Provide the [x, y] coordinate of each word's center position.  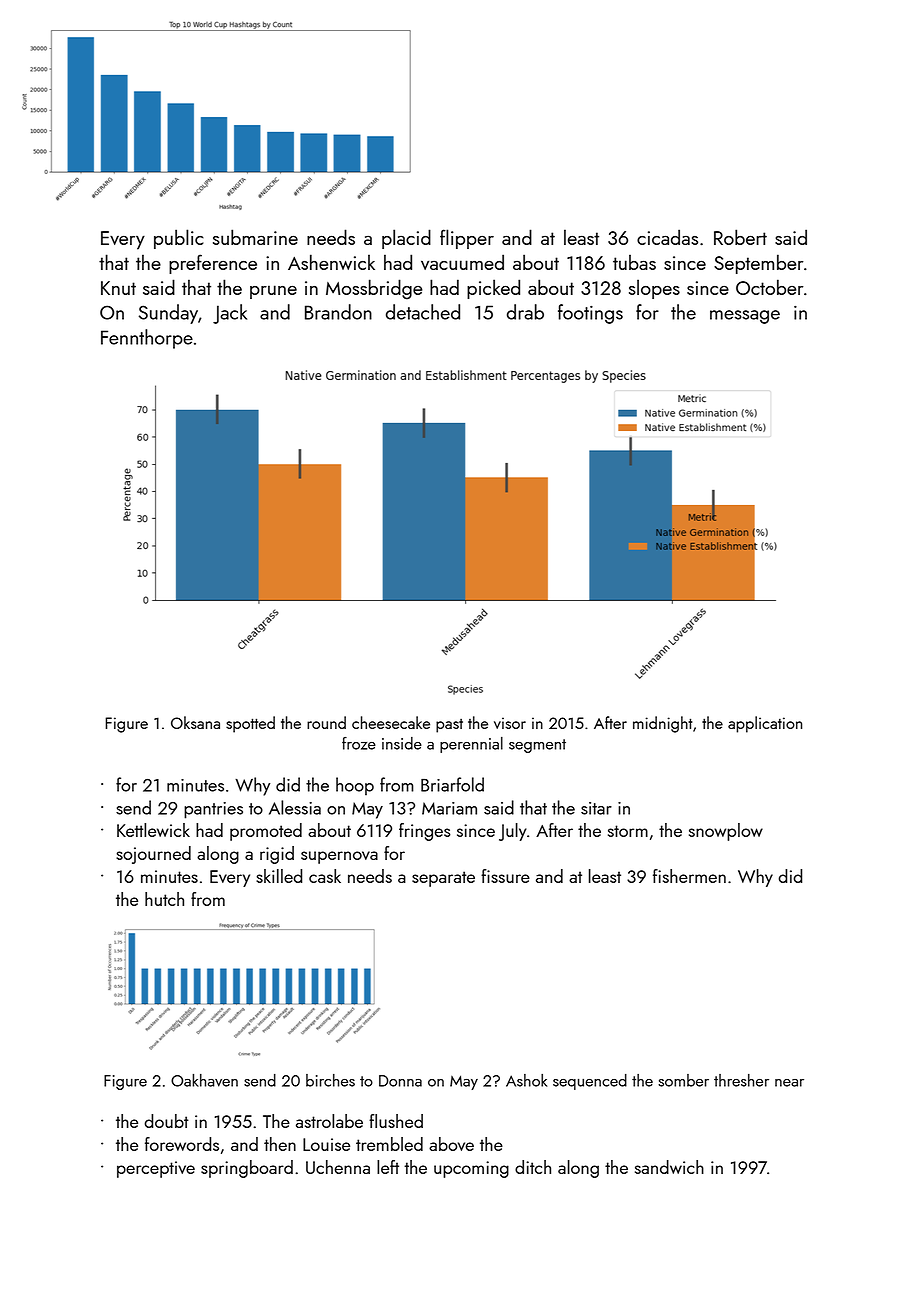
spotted [250, 724]
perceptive [156, 1169]
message [745, 317]
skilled [279, 876]
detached [423, 312]
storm [628, 831]
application [765, 724]
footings [590, 314]
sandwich [669, 1167]
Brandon [338, 312]
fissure [505, 876]
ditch [533, 1167]
